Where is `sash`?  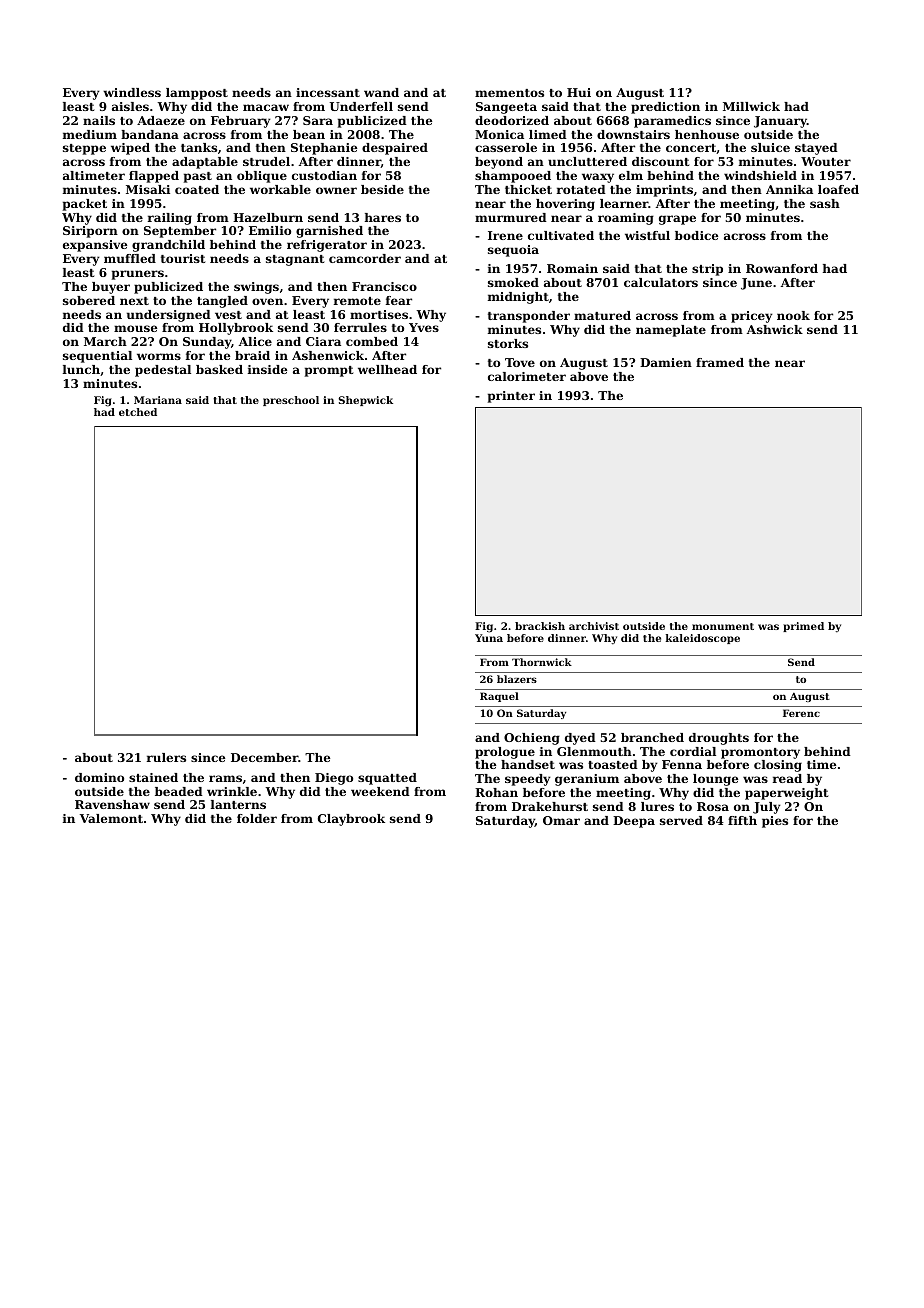 sash is located at coordinates (825, 203).
